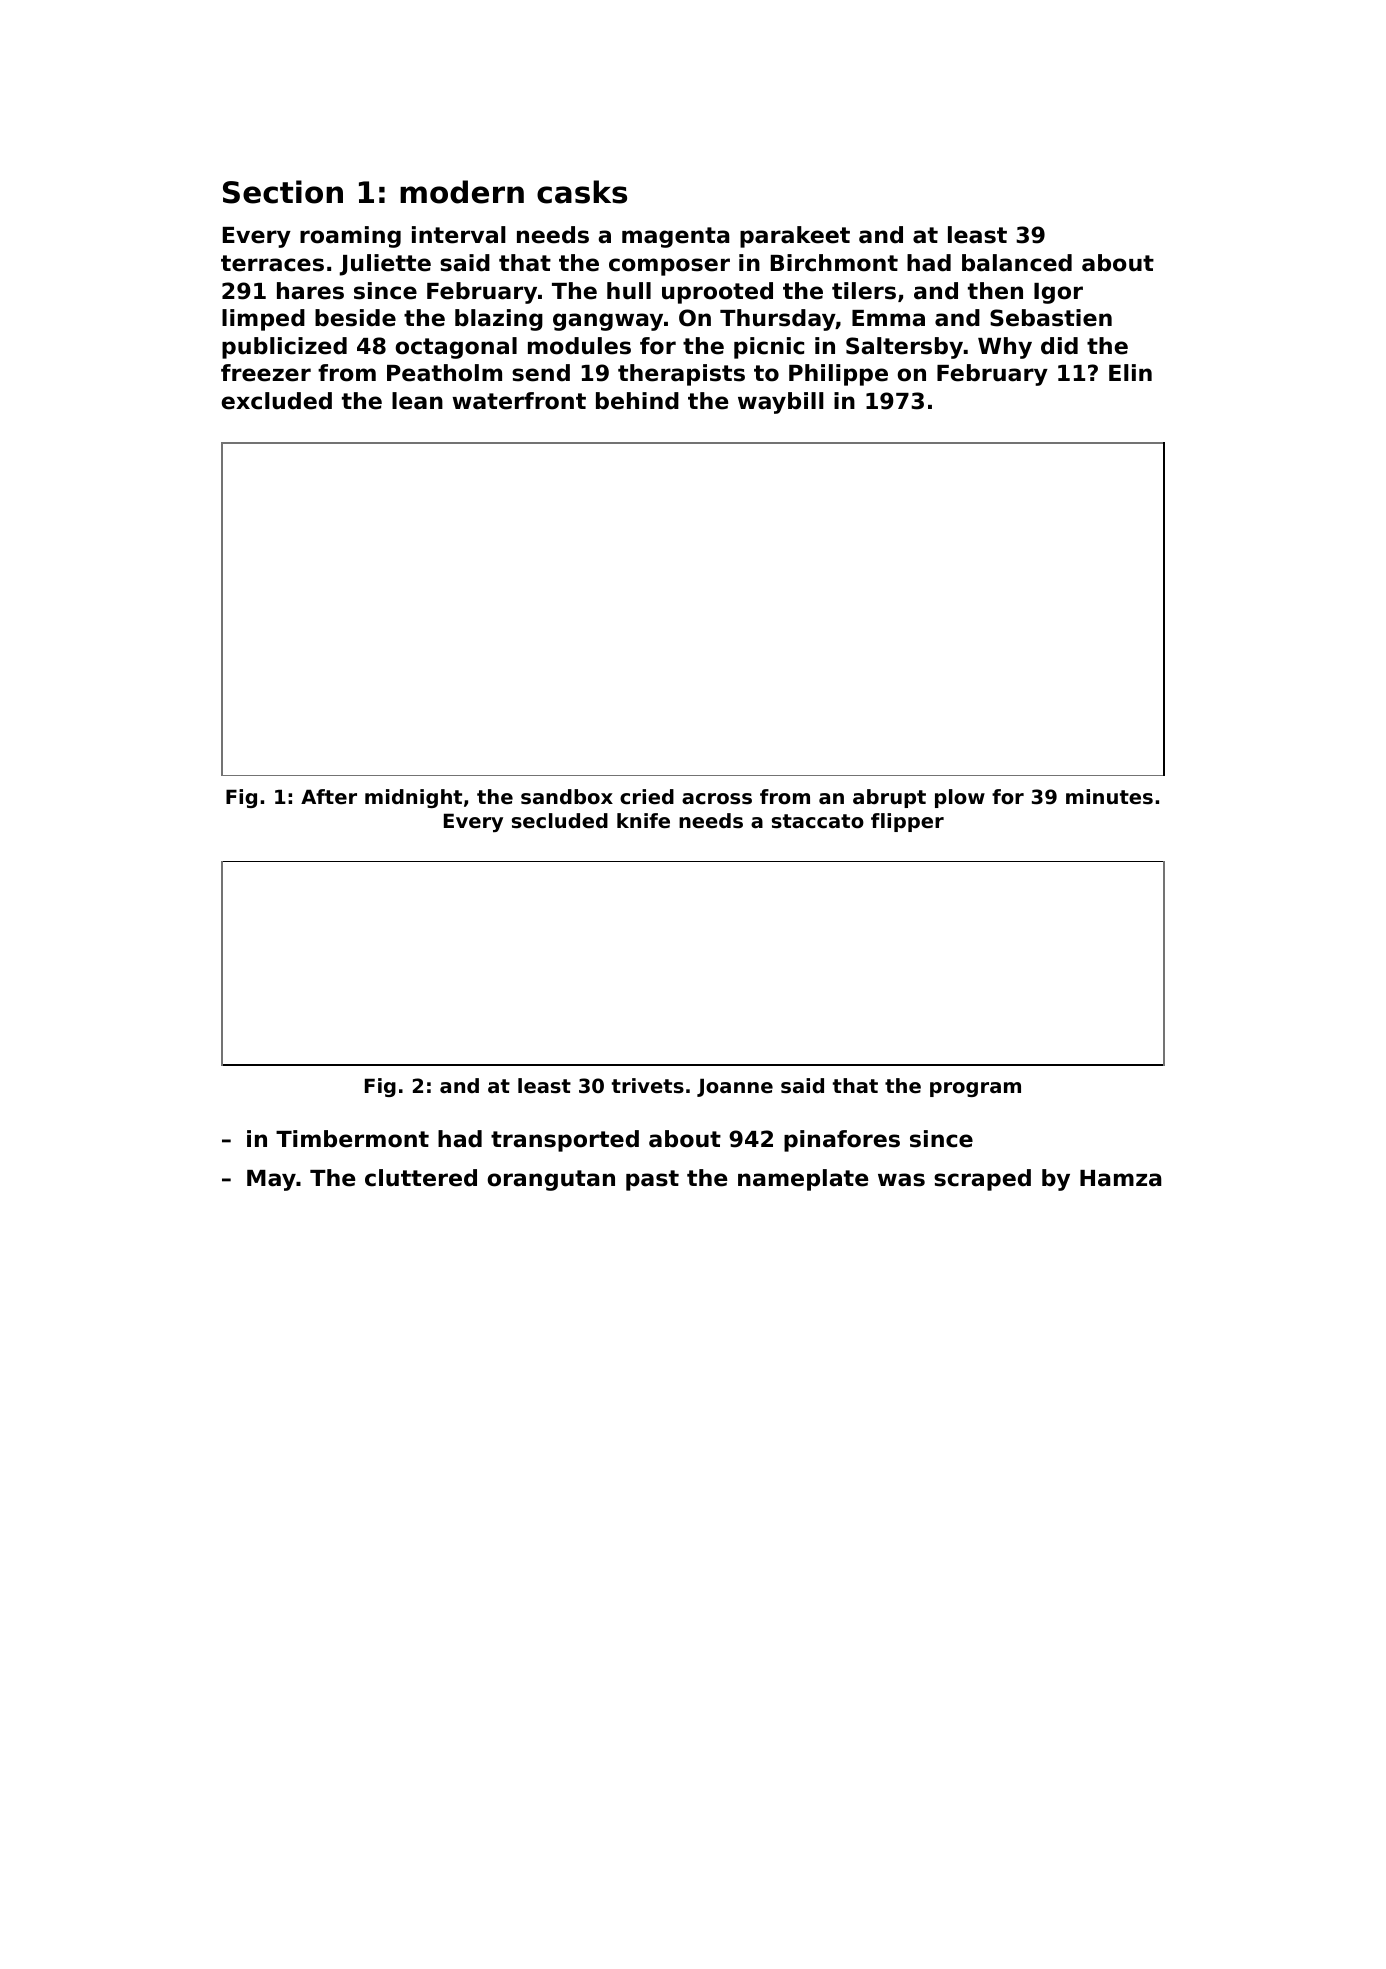  I want to click on midnight, so click(413, 798).
